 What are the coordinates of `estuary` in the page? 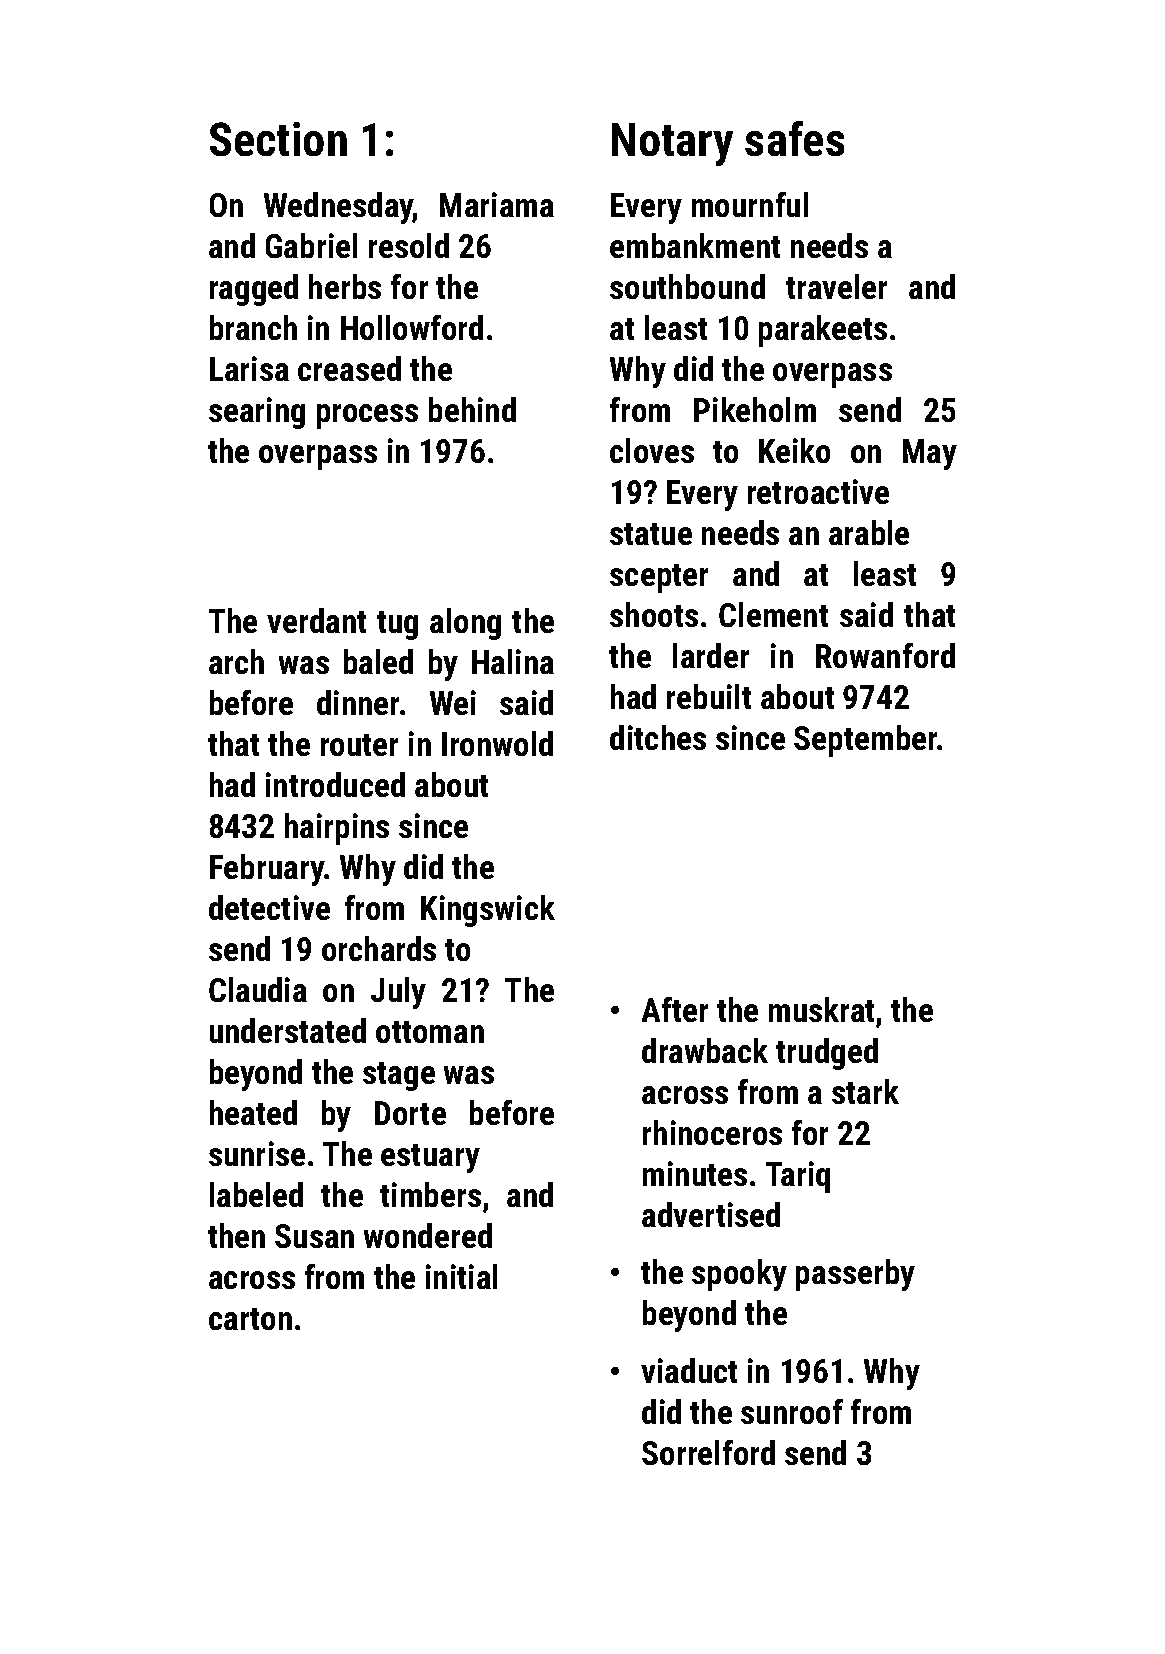 It's located at (430, 1158).
